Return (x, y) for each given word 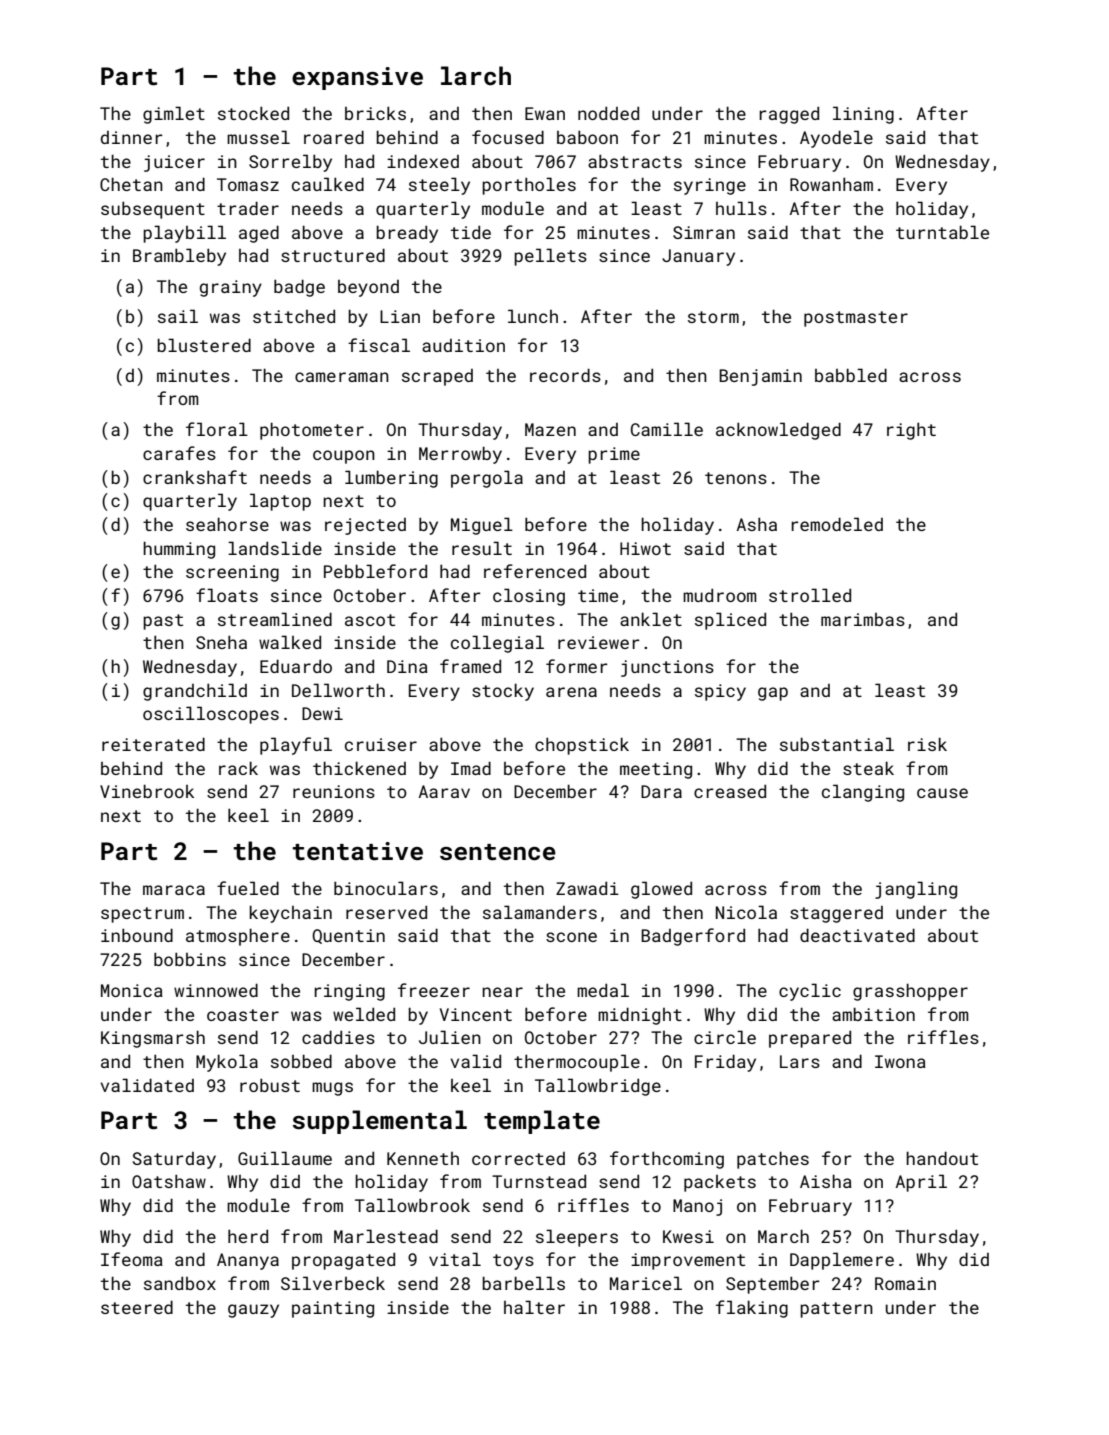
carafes (179, 453)
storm (713, 317)
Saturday (174, 1160)
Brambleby (179, 257)
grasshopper (910, 992)
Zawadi (587, 888)
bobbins (190, 959)
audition (463, 345)
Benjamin (760, 377)
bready (407, 234)
